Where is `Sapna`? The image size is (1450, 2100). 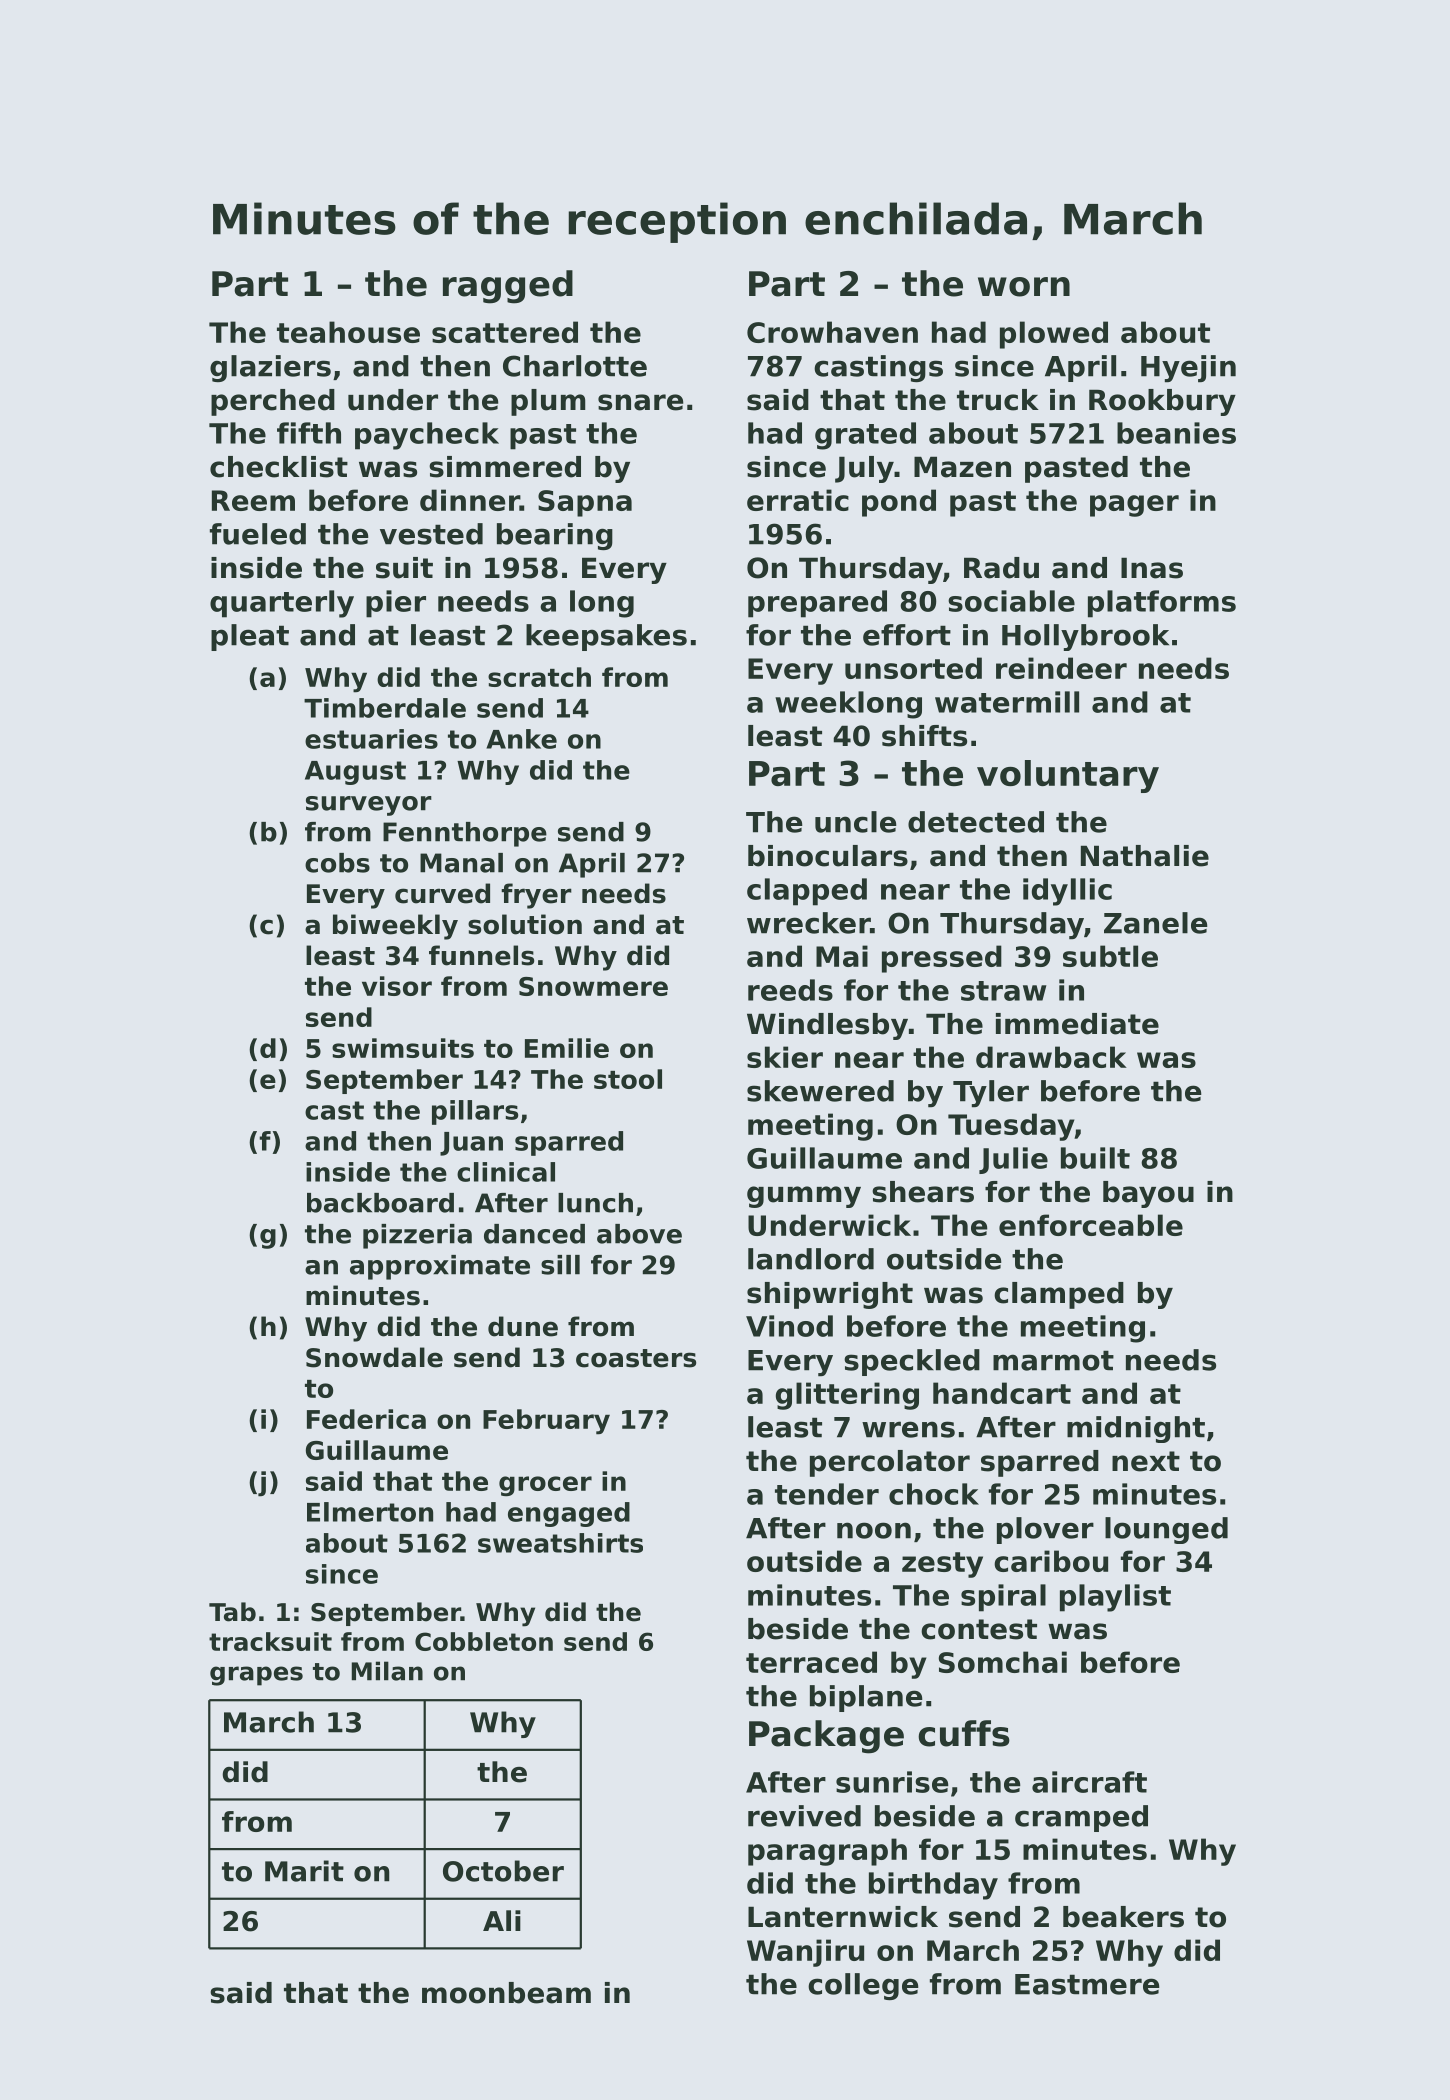 Sapna is located at coordinates (585, 503).
